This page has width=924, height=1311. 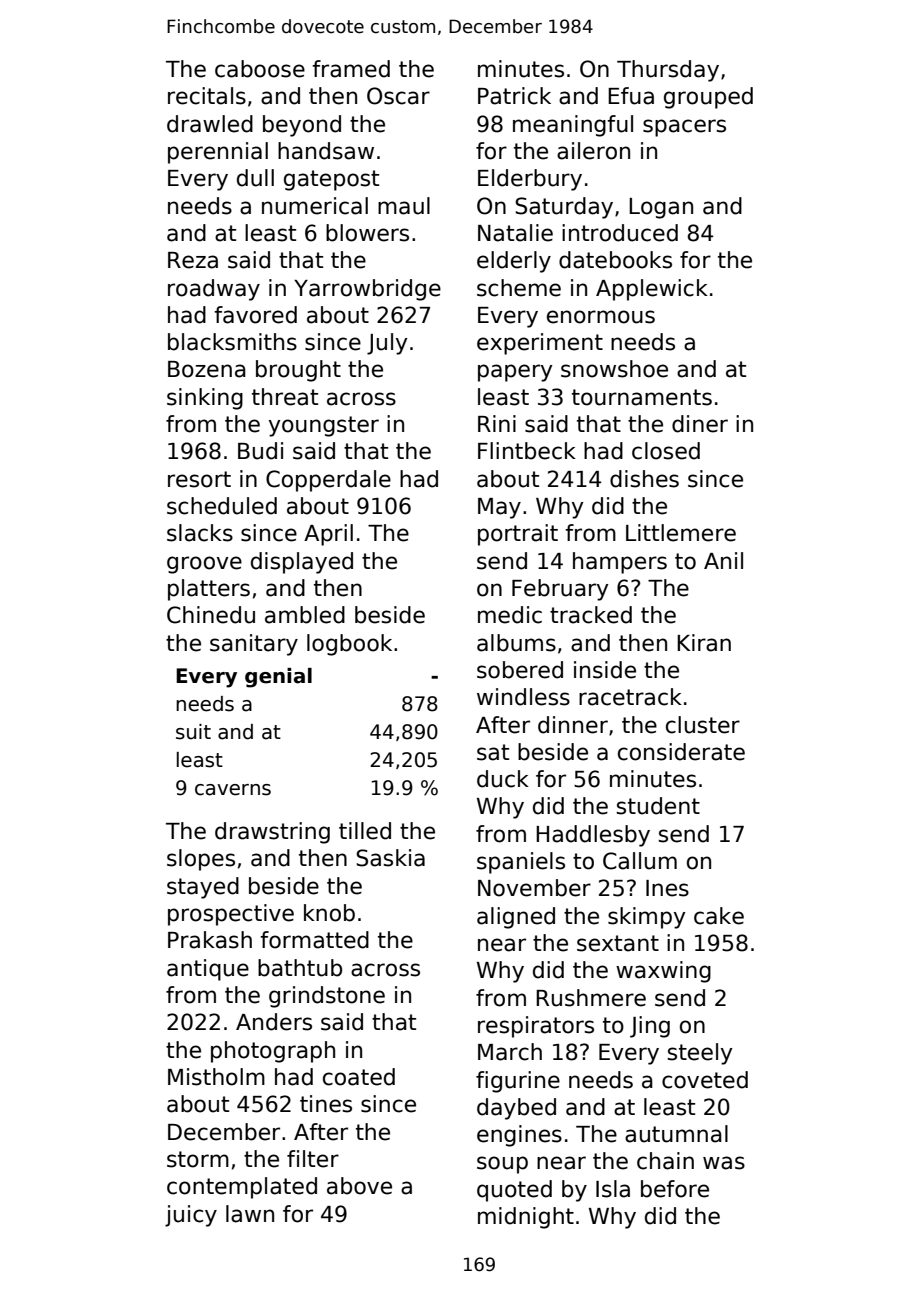 I want to click on diner, so click(x=700, y=424).
